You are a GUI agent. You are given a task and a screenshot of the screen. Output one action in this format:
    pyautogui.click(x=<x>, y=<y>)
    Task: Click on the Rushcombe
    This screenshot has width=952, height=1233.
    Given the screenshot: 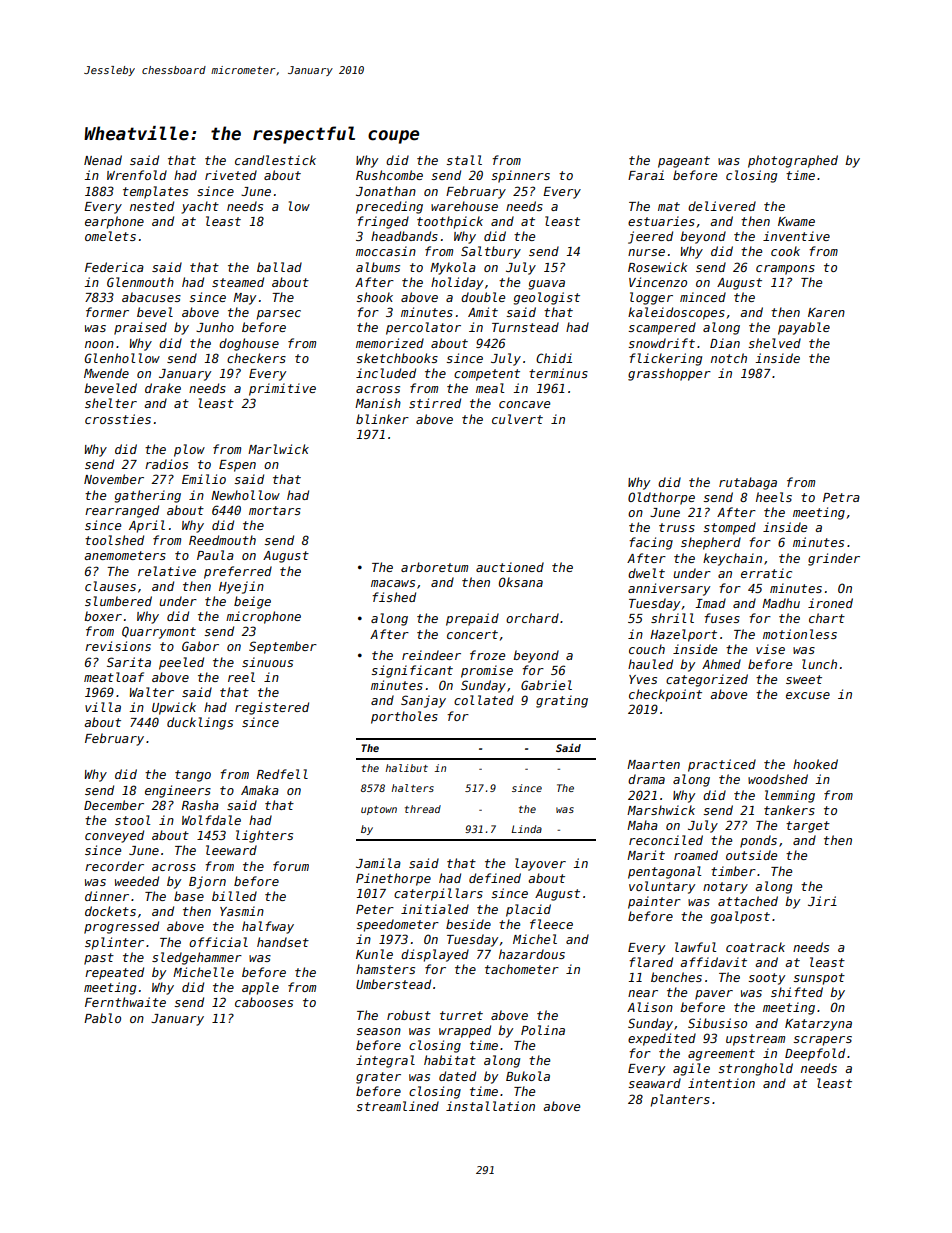 What is the action you would take?
    pyautogui.click(x=389, y=175)
